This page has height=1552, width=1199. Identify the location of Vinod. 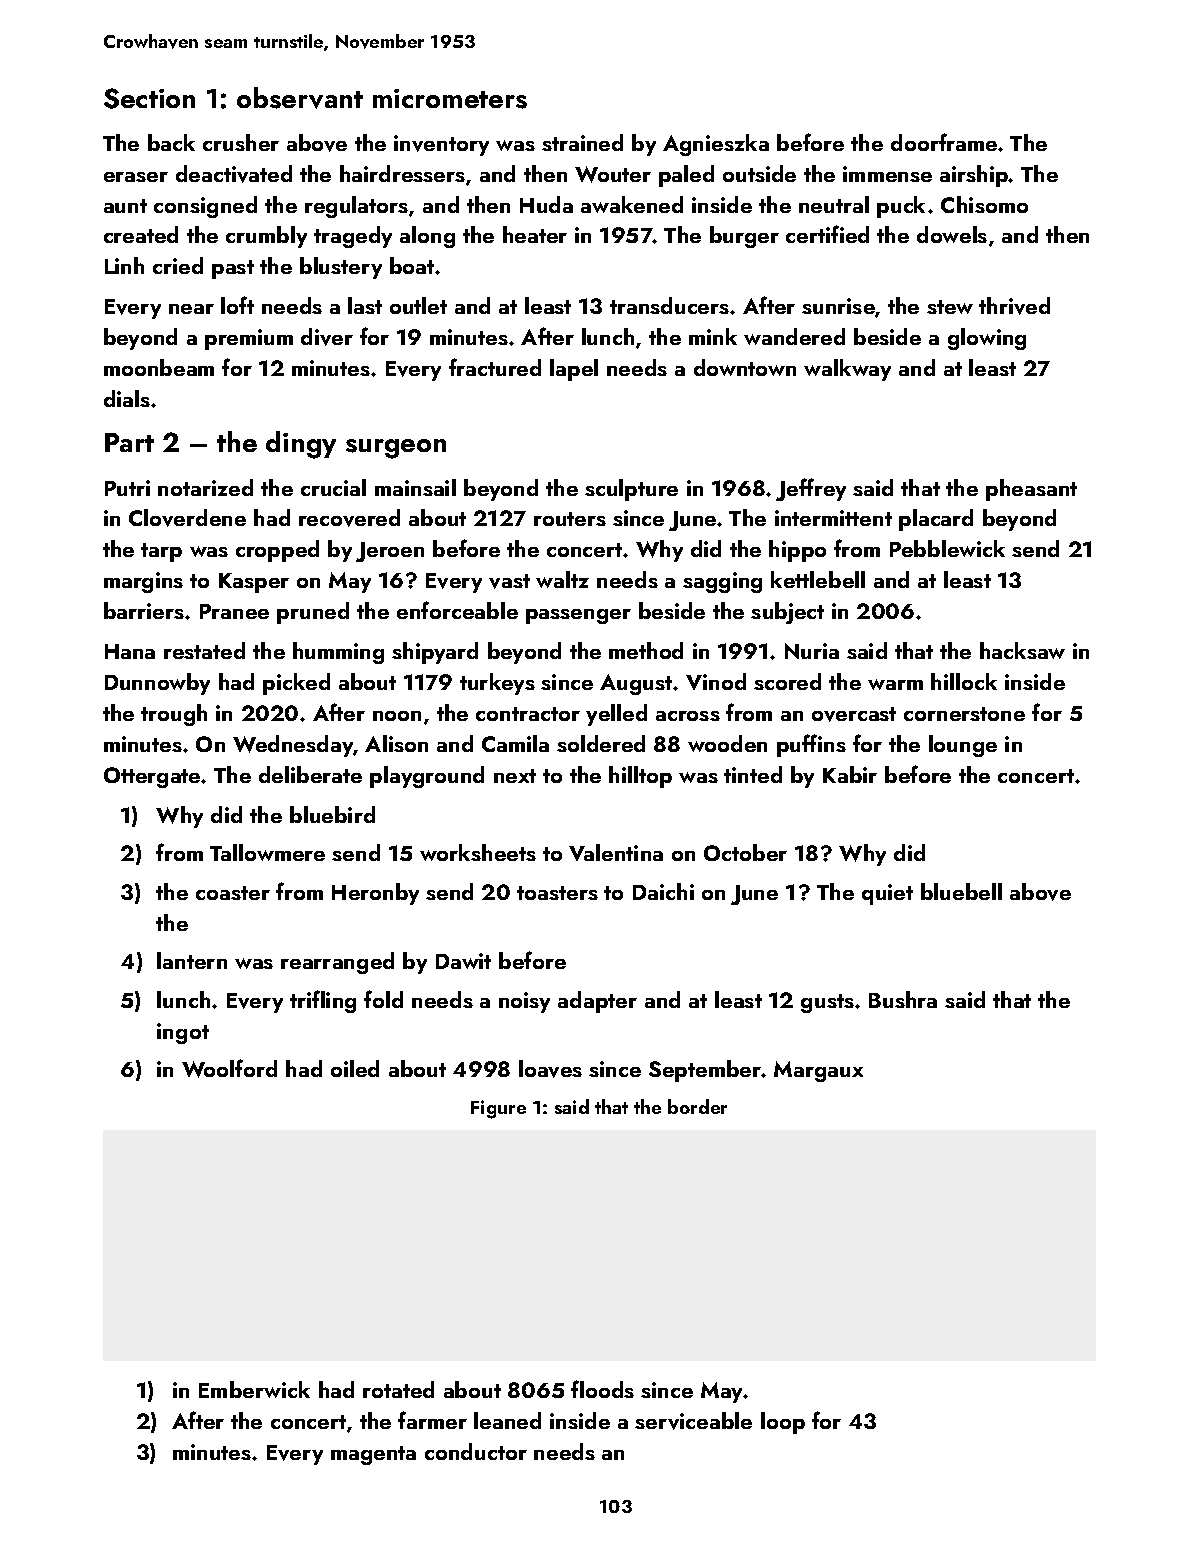
(716, 681).
